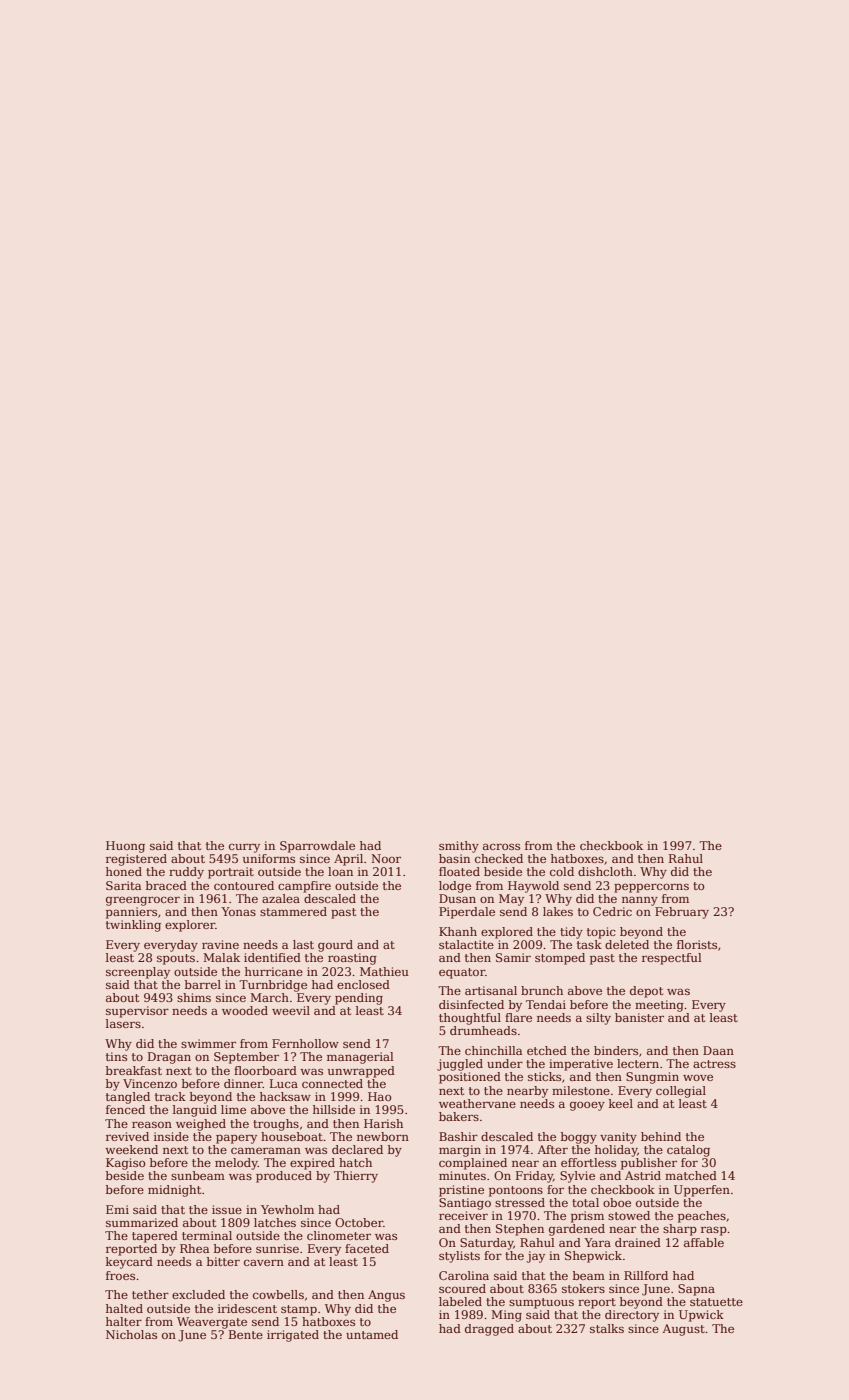  What do you see at coordinates (125, 847) in the screenshot?
I see `Huong` at bounding box center [125, 847].
